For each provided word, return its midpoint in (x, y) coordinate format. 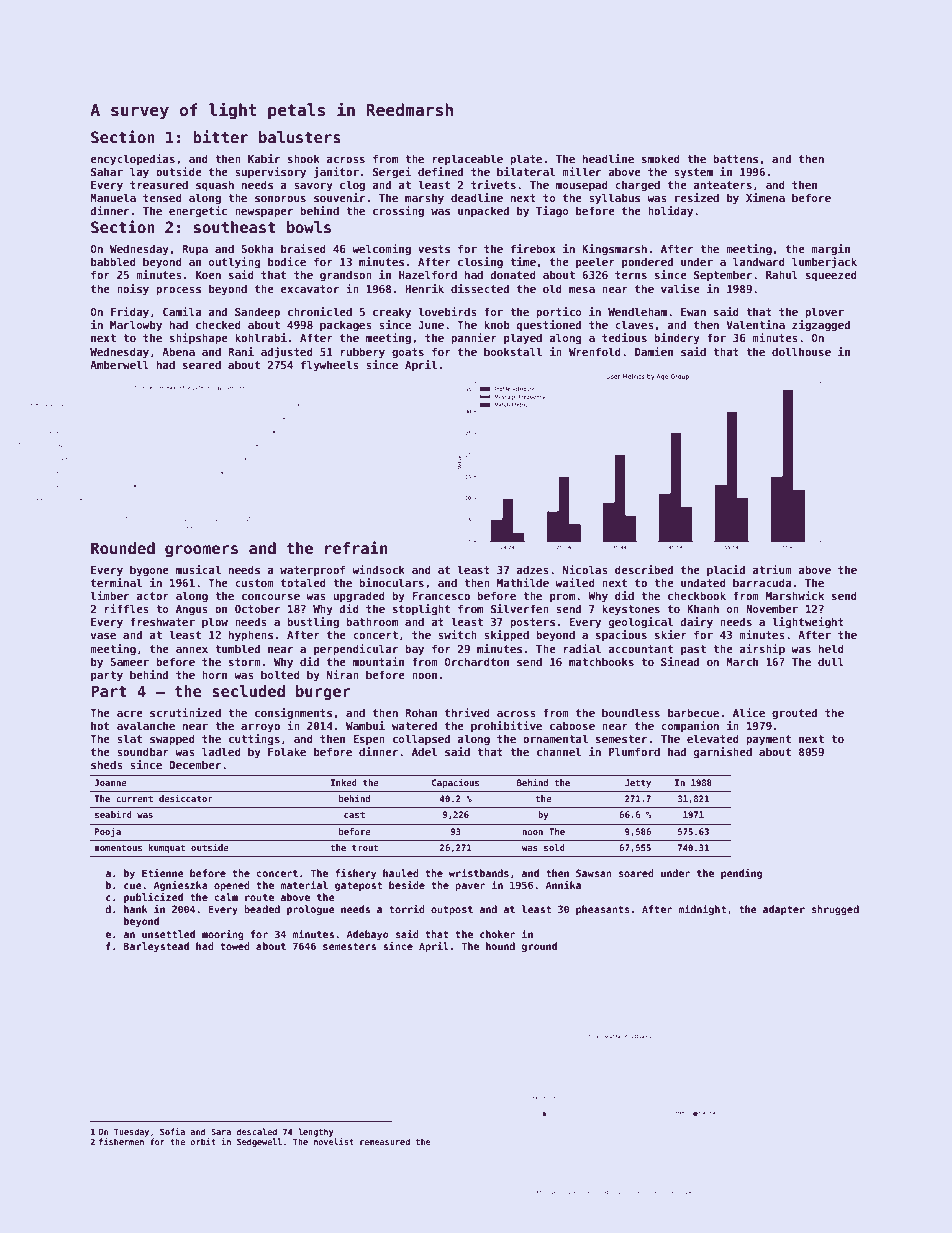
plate (526, 159)
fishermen (121, 1141)
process (178, 291)
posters (532, 623)
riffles (127, 608)
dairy (696, 622)
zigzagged (821, 325)
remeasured (385, 1141)
